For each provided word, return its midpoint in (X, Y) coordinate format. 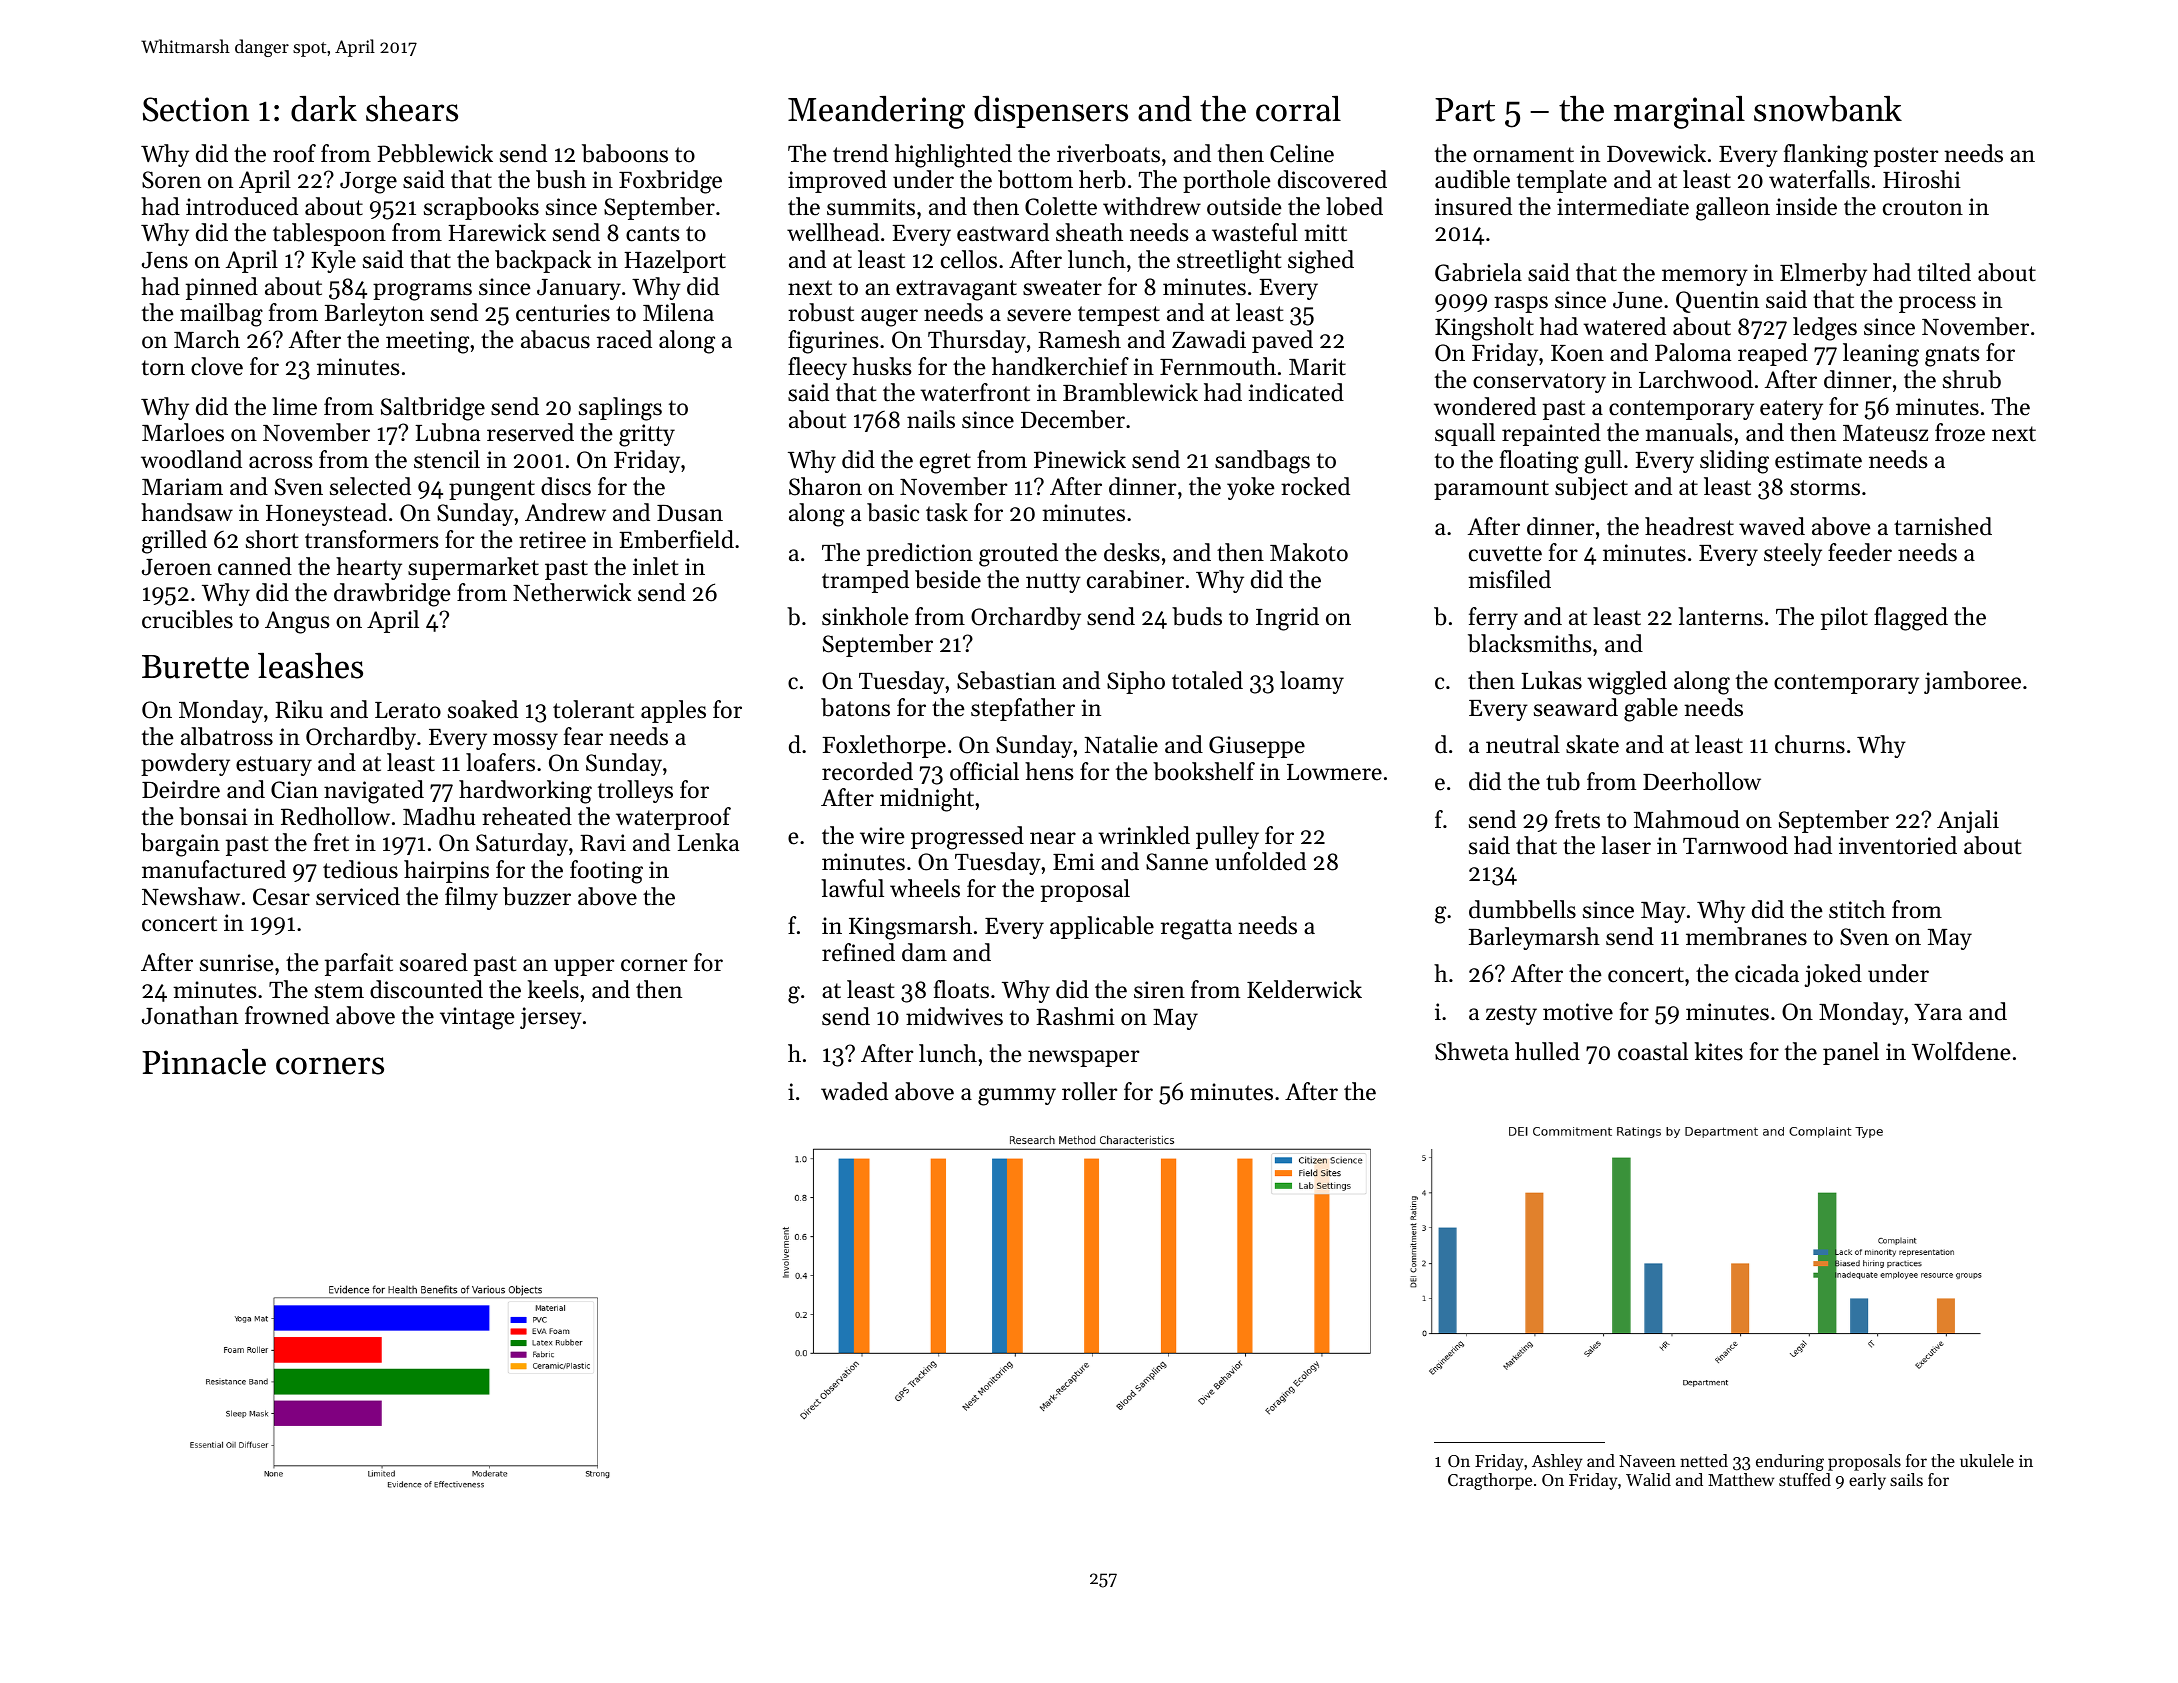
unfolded (1260, 861)
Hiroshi (1922, 179)
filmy (471, 898)
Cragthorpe (1490, 1481)
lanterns (1720, 616)
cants (652, 234)
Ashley (1557, 1462)
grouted (1018, 555)
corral (1298, 109)
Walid (1648, 1479)
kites (1719, 1051)
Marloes (183, 432)
